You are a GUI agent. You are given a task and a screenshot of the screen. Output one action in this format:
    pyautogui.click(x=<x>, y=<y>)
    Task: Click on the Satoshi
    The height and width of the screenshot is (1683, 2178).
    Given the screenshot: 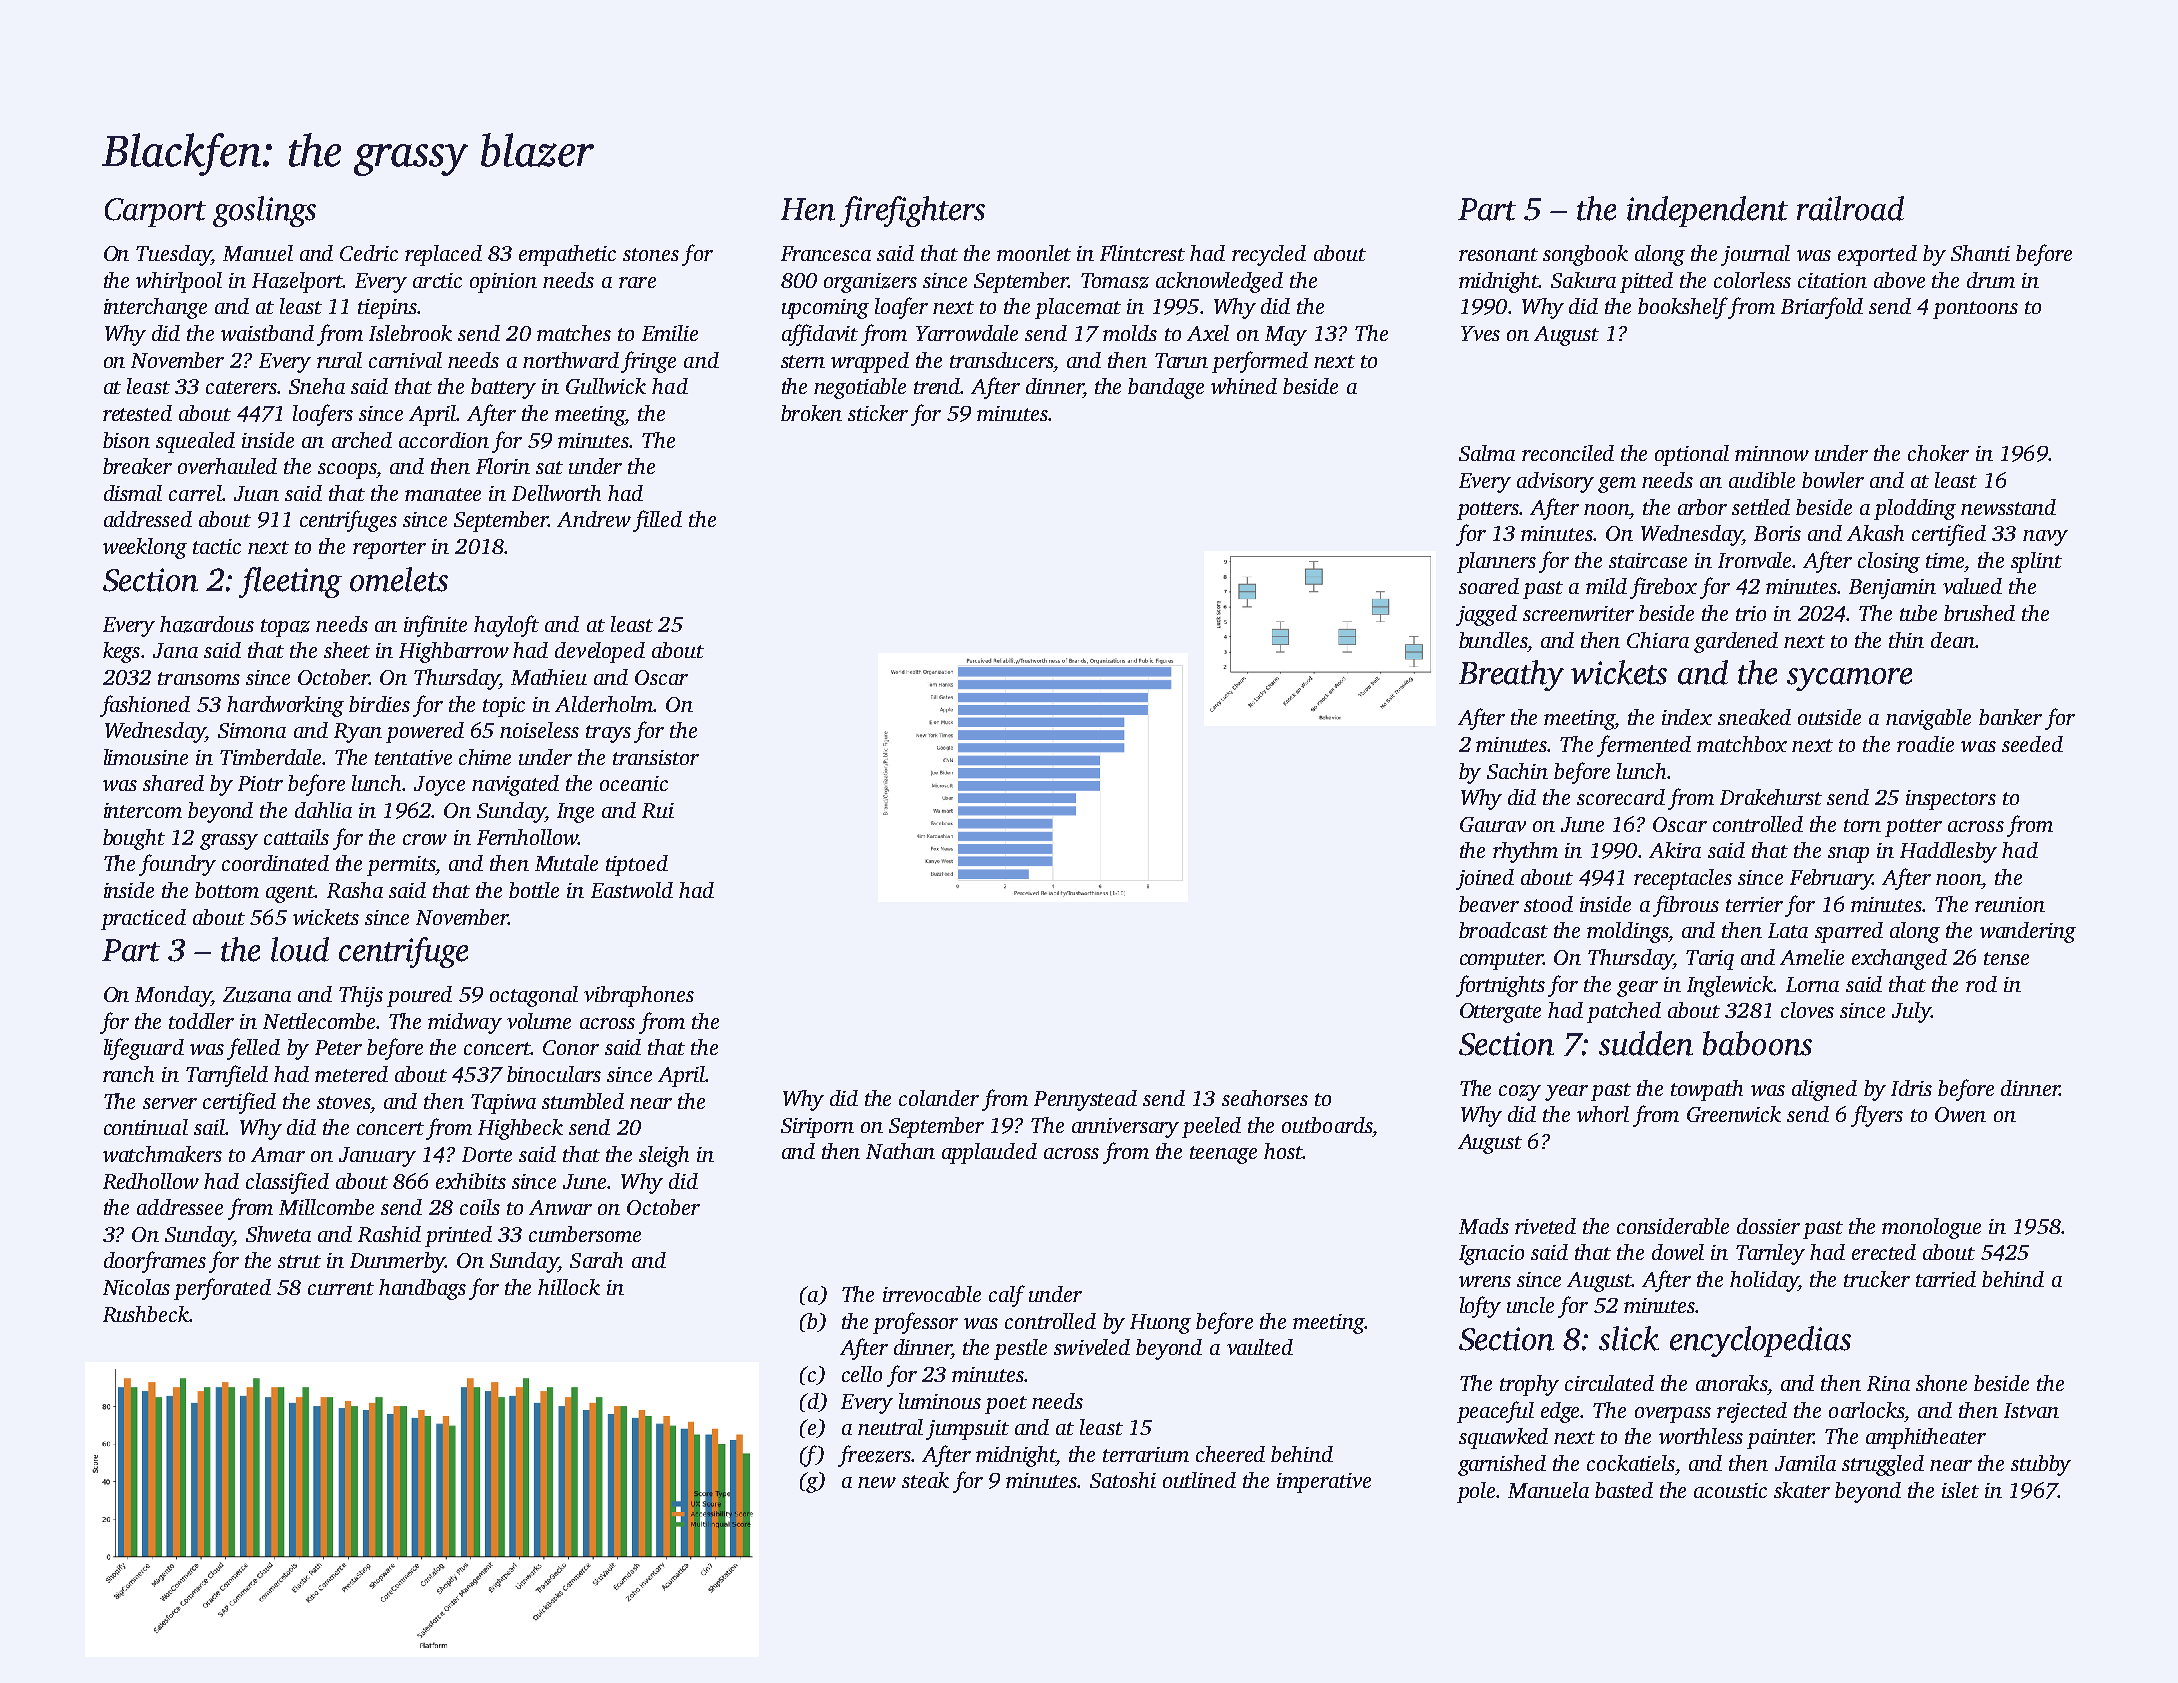 What is the action you would take?
    pyautogui.click(x=1123, y=1480)
